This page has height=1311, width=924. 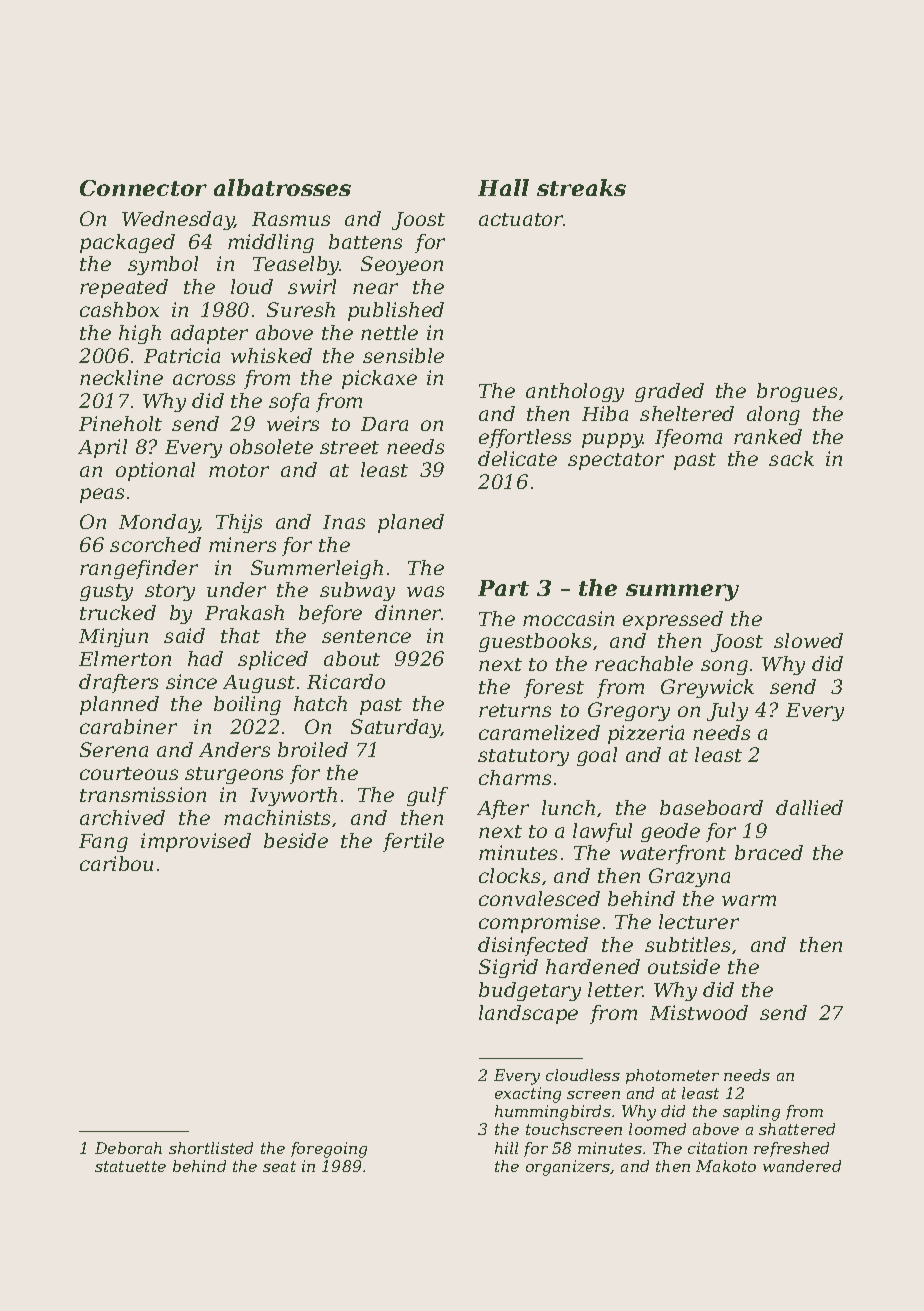 I want to click on Connector, so click(x=143, y=188).
